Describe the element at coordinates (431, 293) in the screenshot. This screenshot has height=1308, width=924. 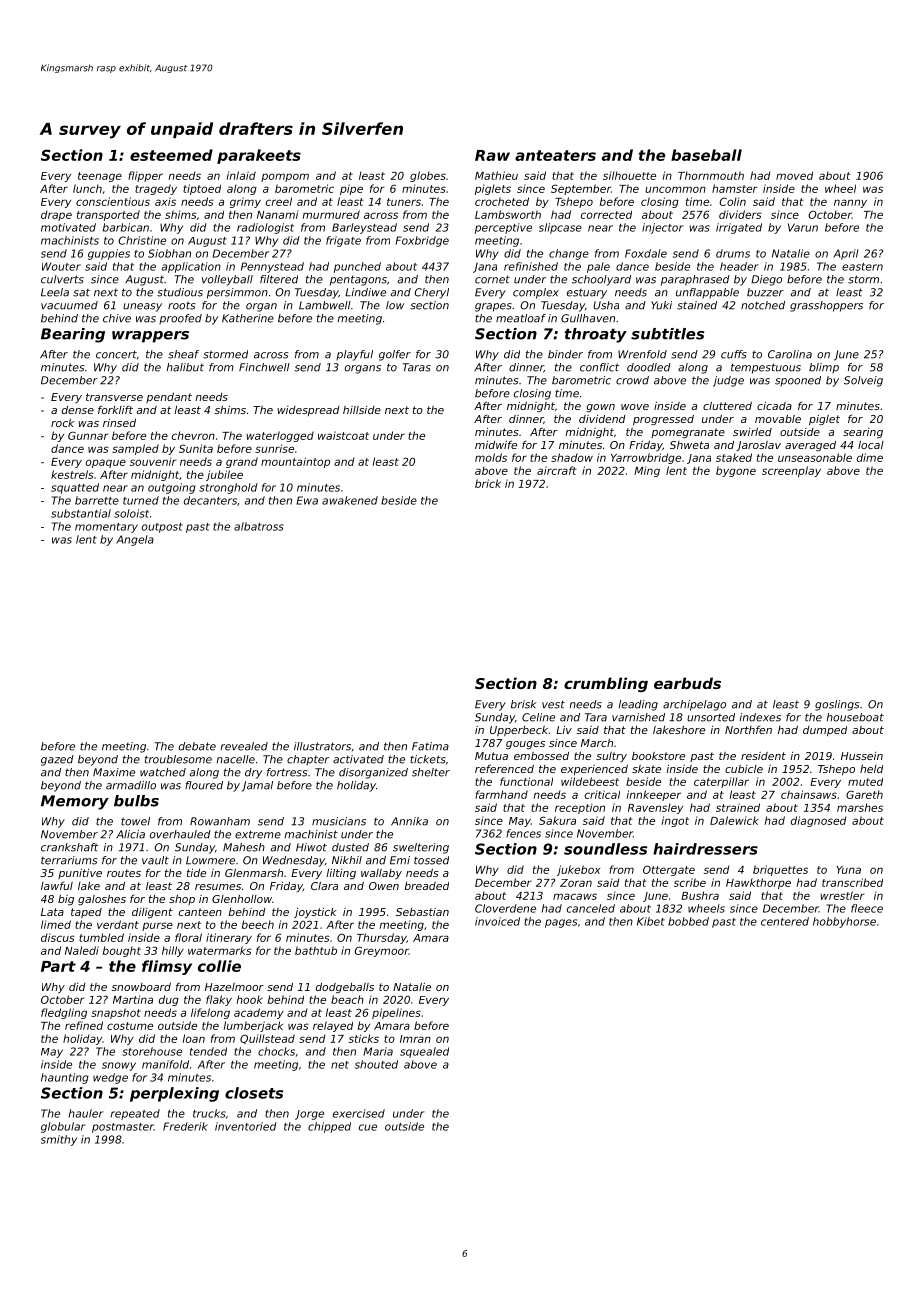
I see `Cheryl` at that location.
